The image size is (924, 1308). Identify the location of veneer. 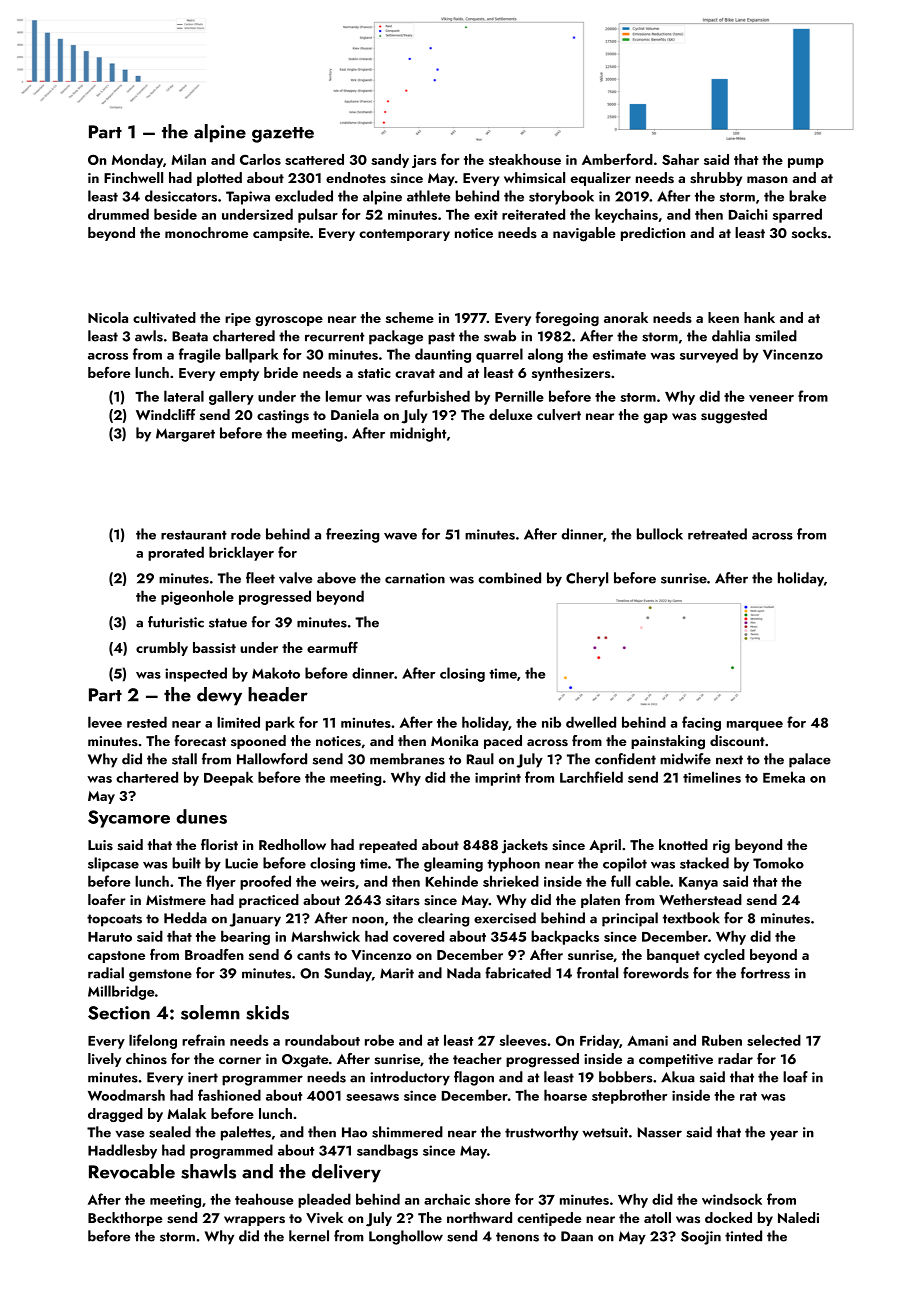
(771, 398).
